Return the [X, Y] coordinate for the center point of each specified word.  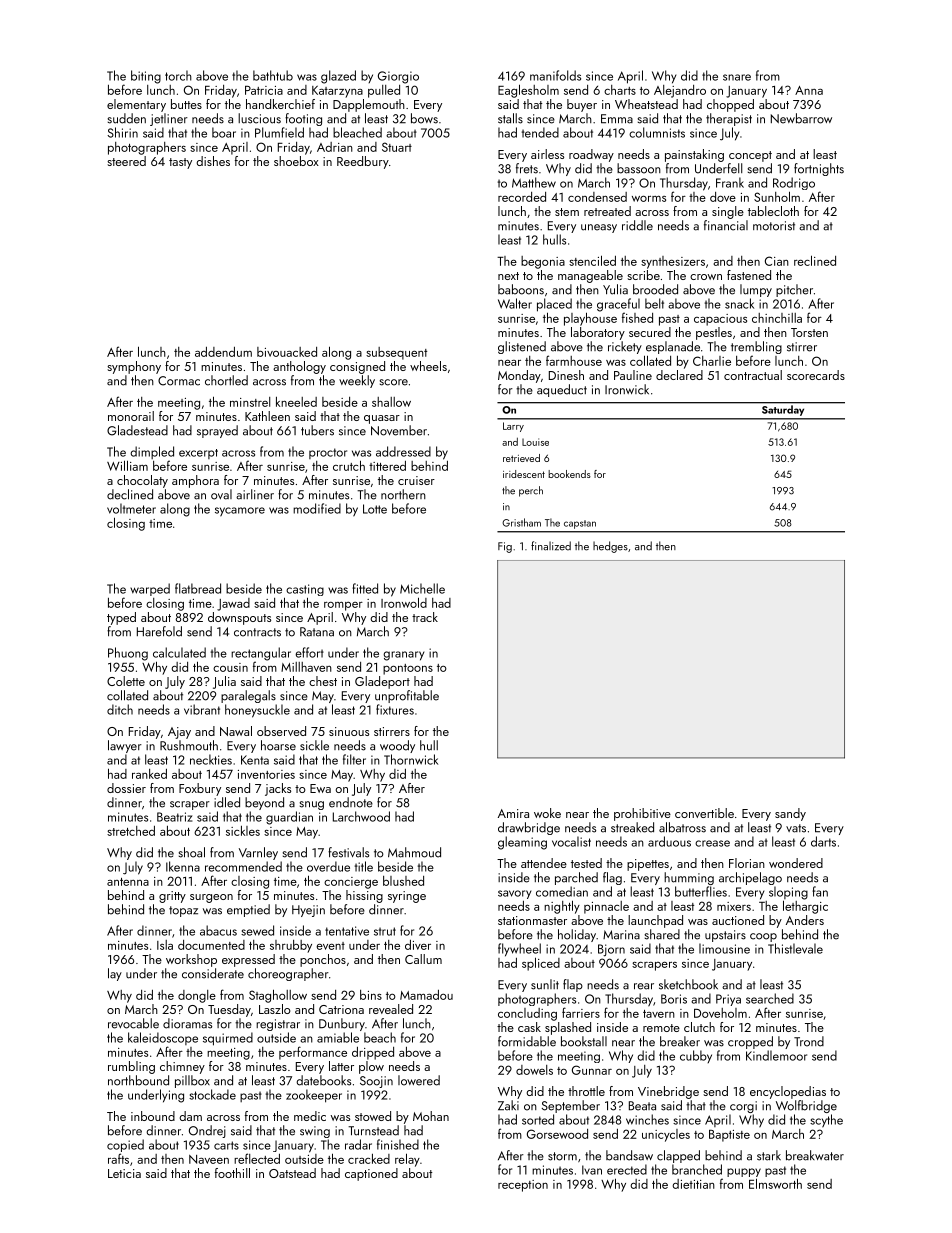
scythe [826, 1121]
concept [750, 156]
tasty [180, 163]
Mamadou [426, 995]
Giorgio [398, 77]
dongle [197, 996]
